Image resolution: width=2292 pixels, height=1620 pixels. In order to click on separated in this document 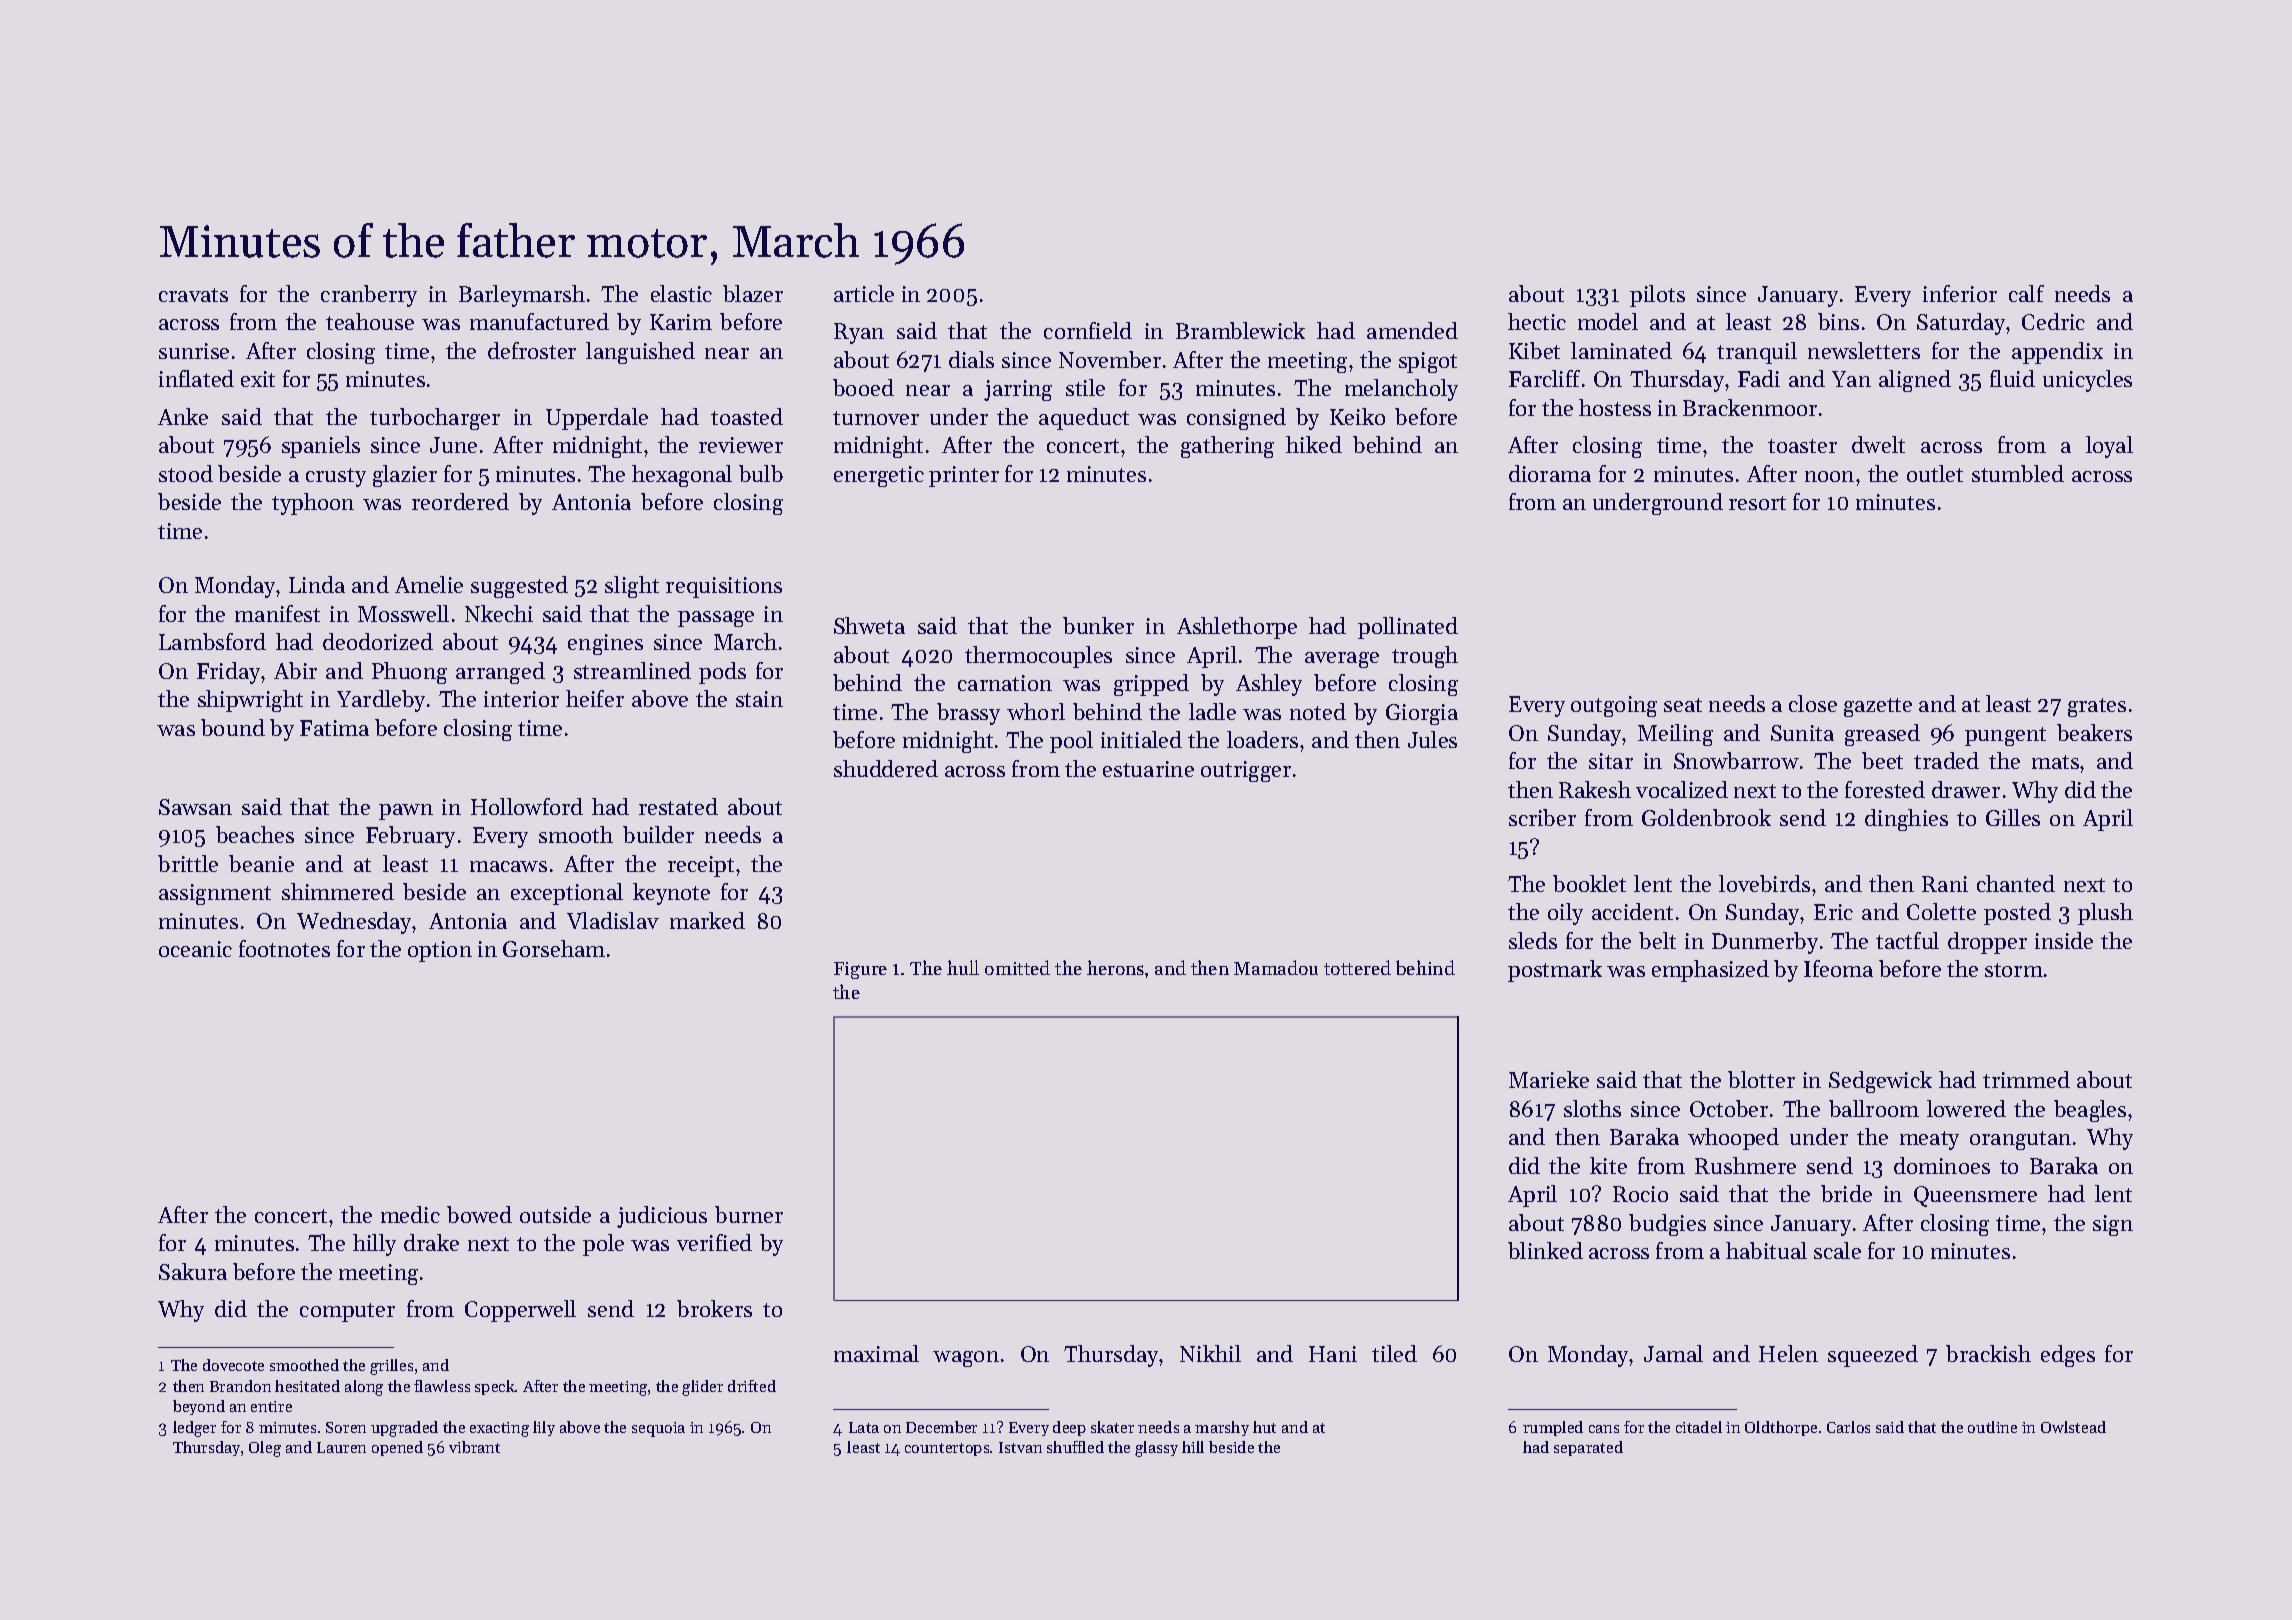, I will do `click(1588, 1448)`.
